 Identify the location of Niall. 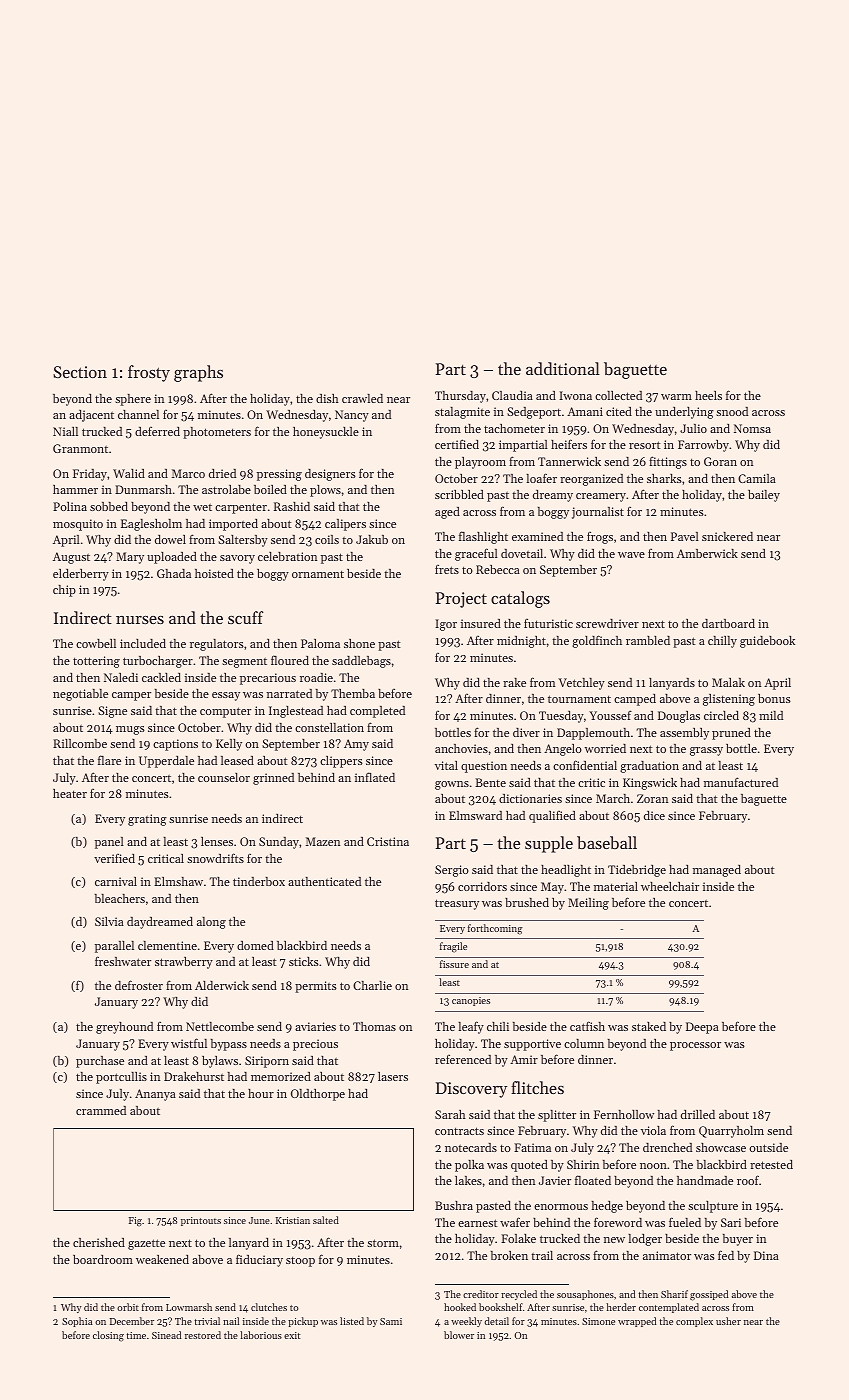
(65, 431).
